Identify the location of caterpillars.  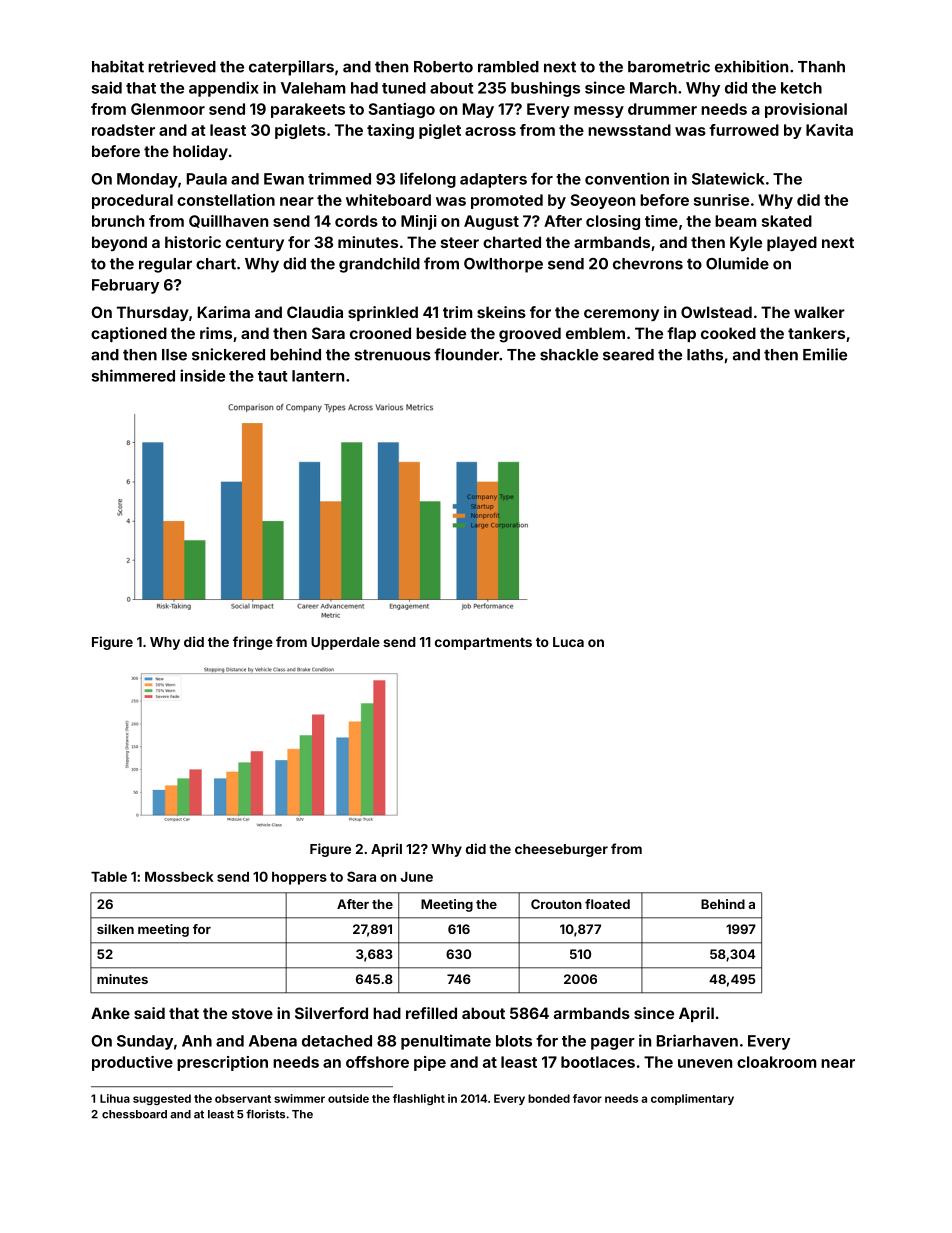
(291, 68).
